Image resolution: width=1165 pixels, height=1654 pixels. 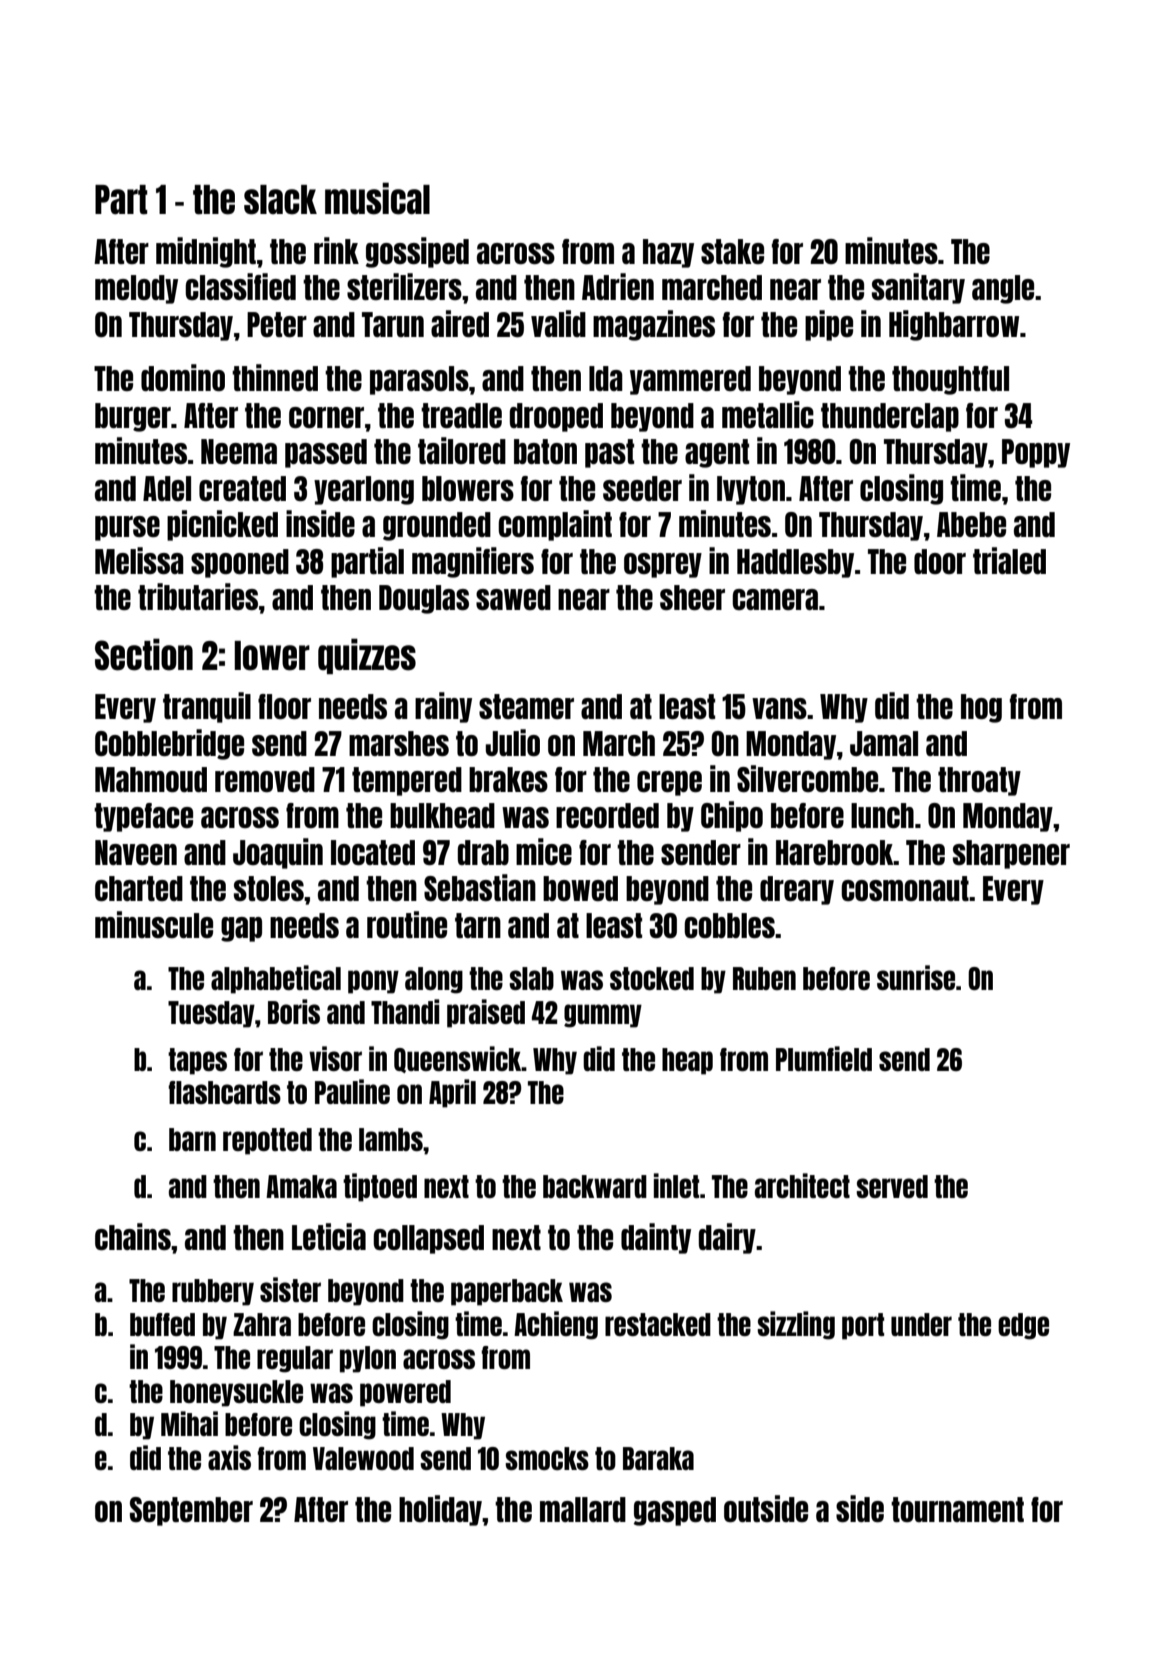 What do you see at coordinates (192, 1139) in the screenshot?
I see `barn` at bounding box center [192, 1139].
